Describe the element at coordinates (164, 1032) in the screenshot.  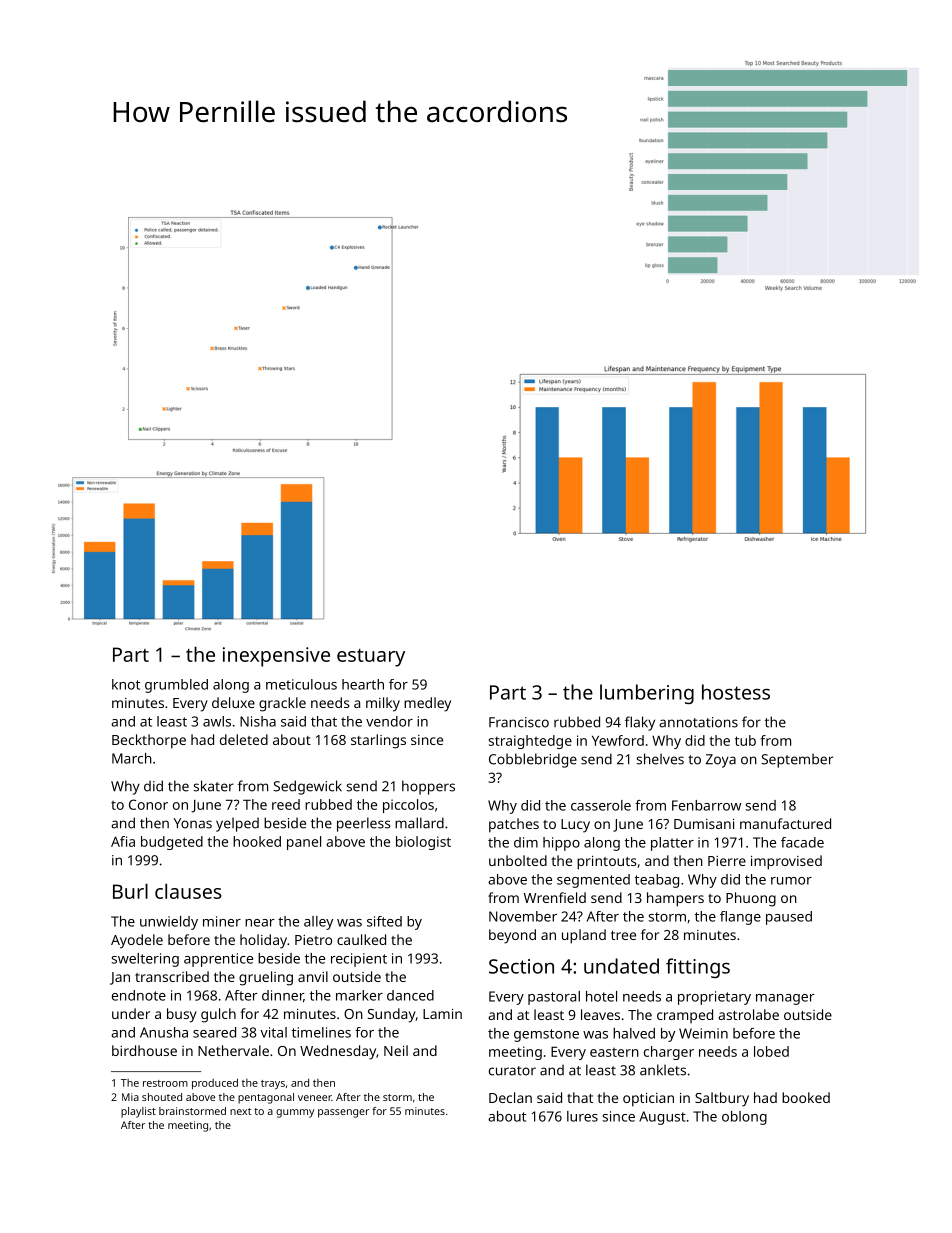
I see `Anusha` at that location.
